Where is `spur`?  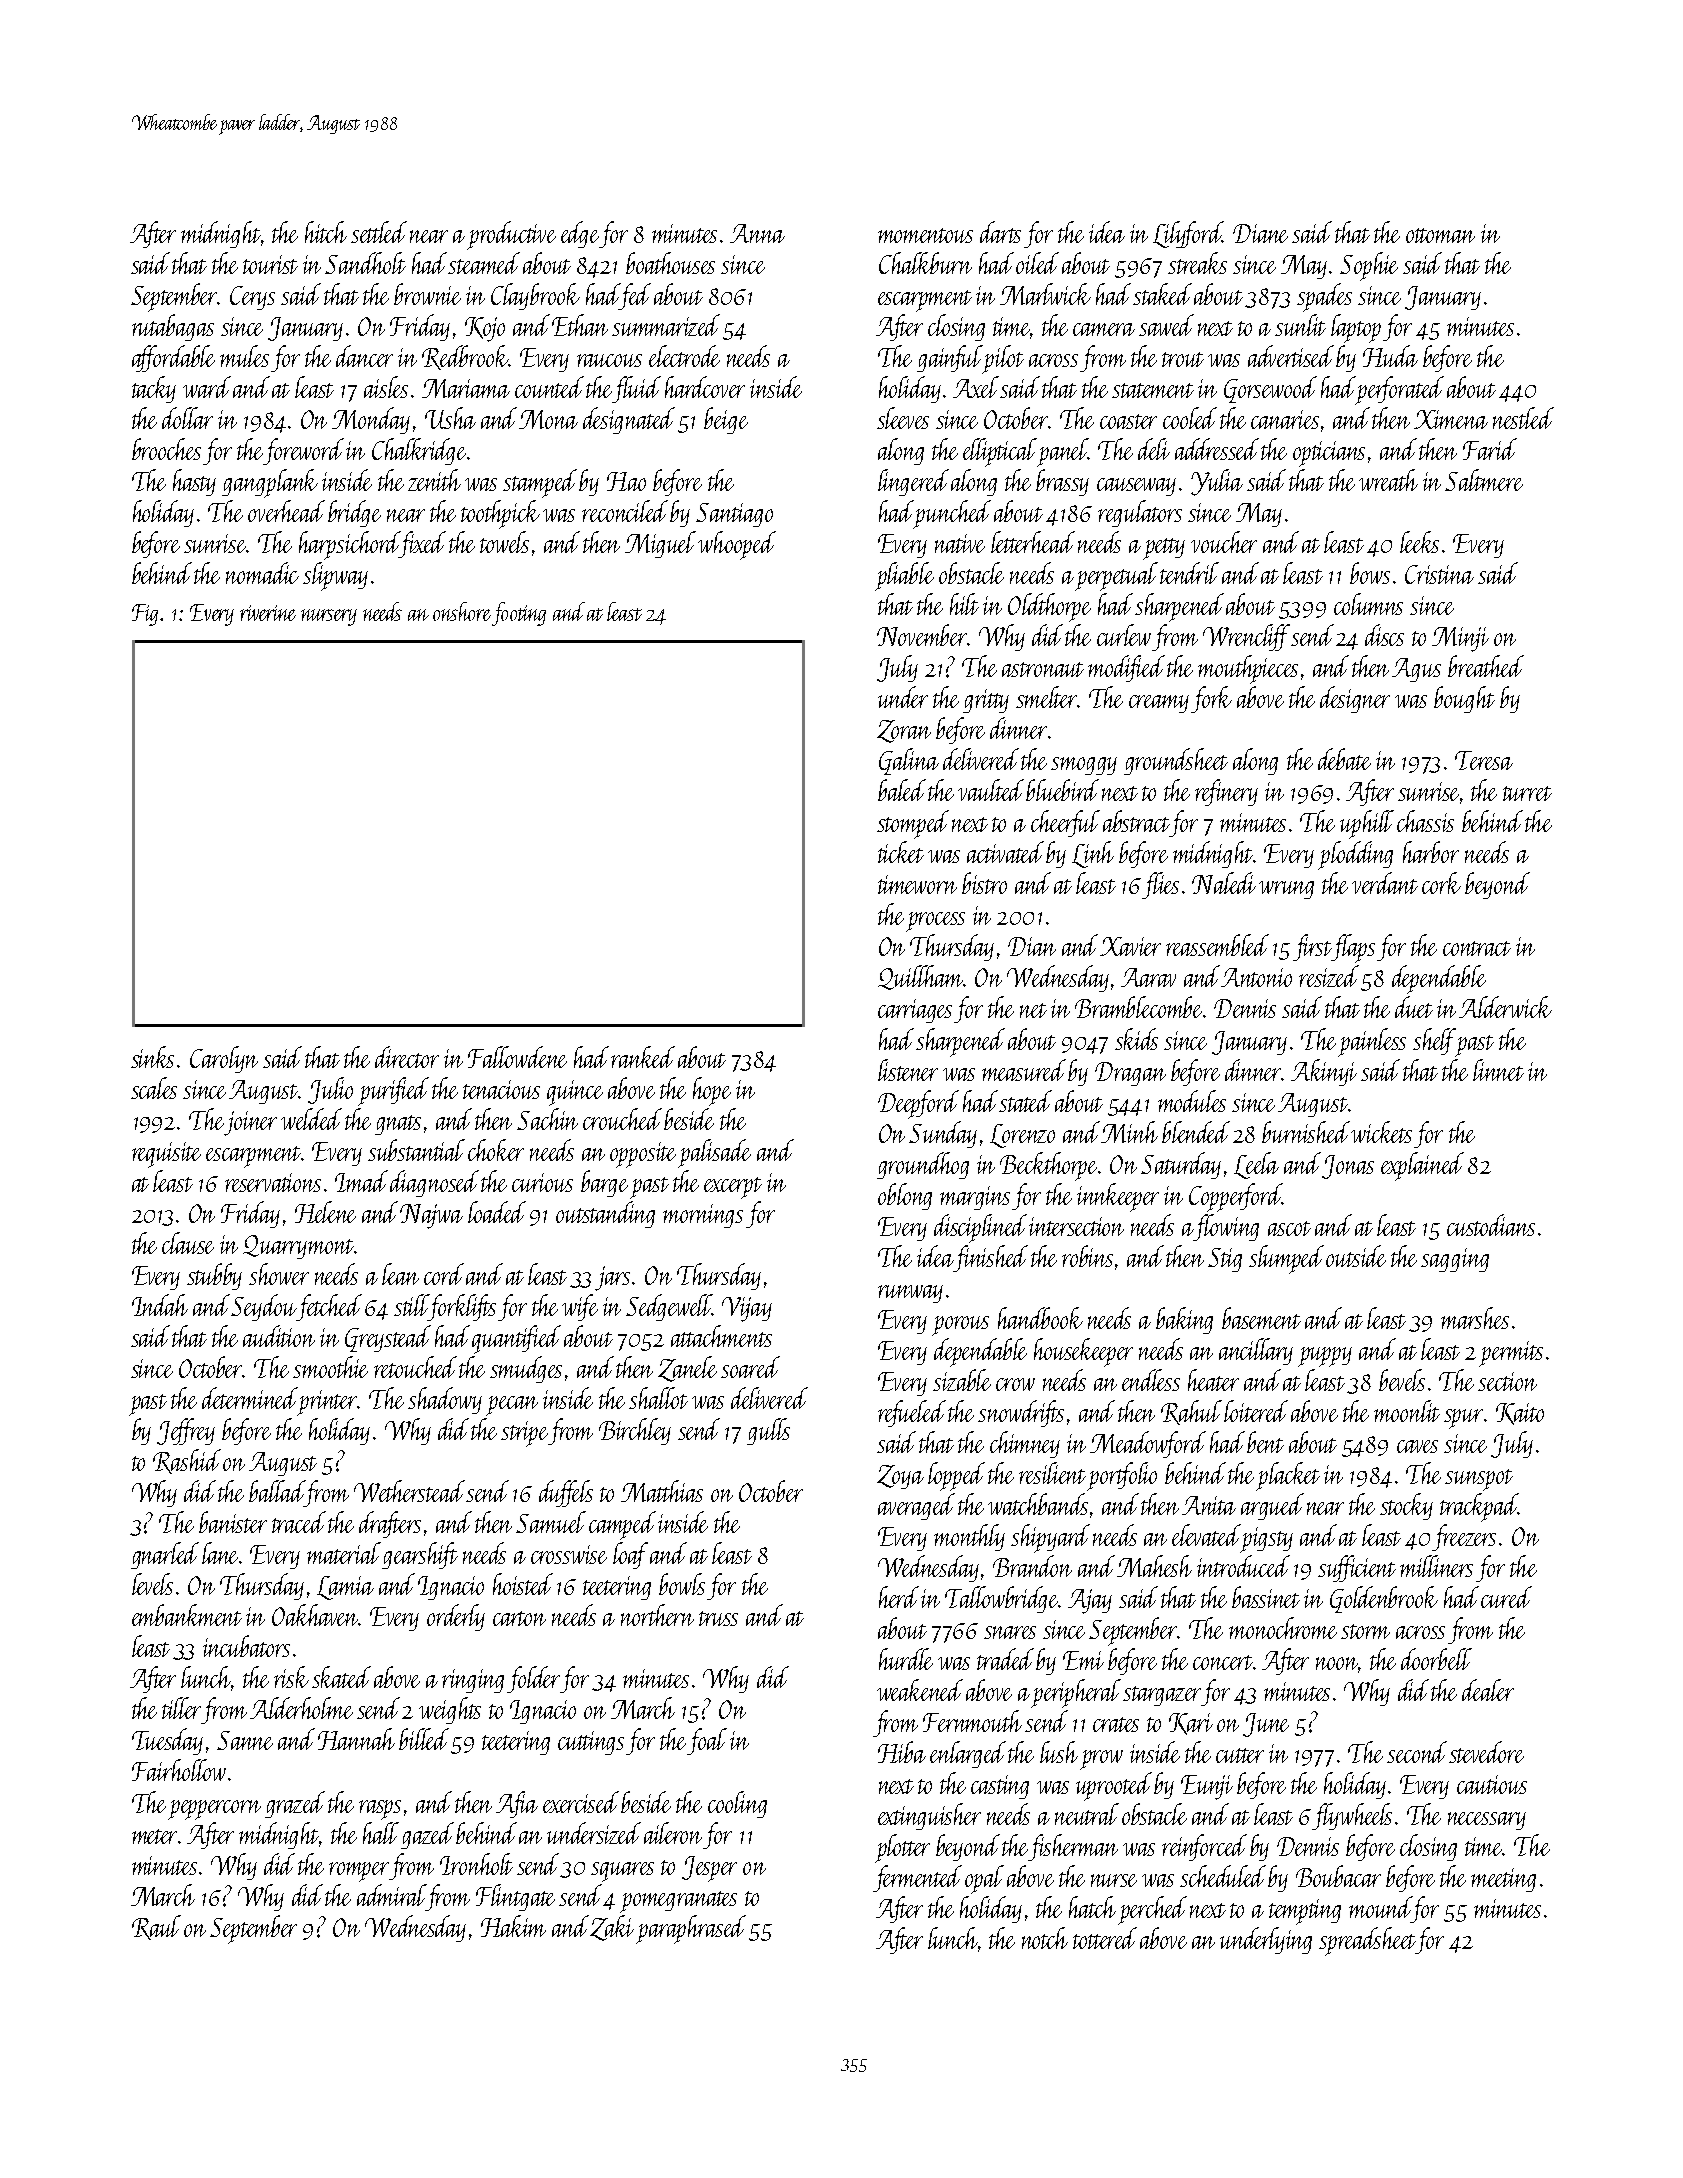 spur is located at coordinates (1463, 1419).
